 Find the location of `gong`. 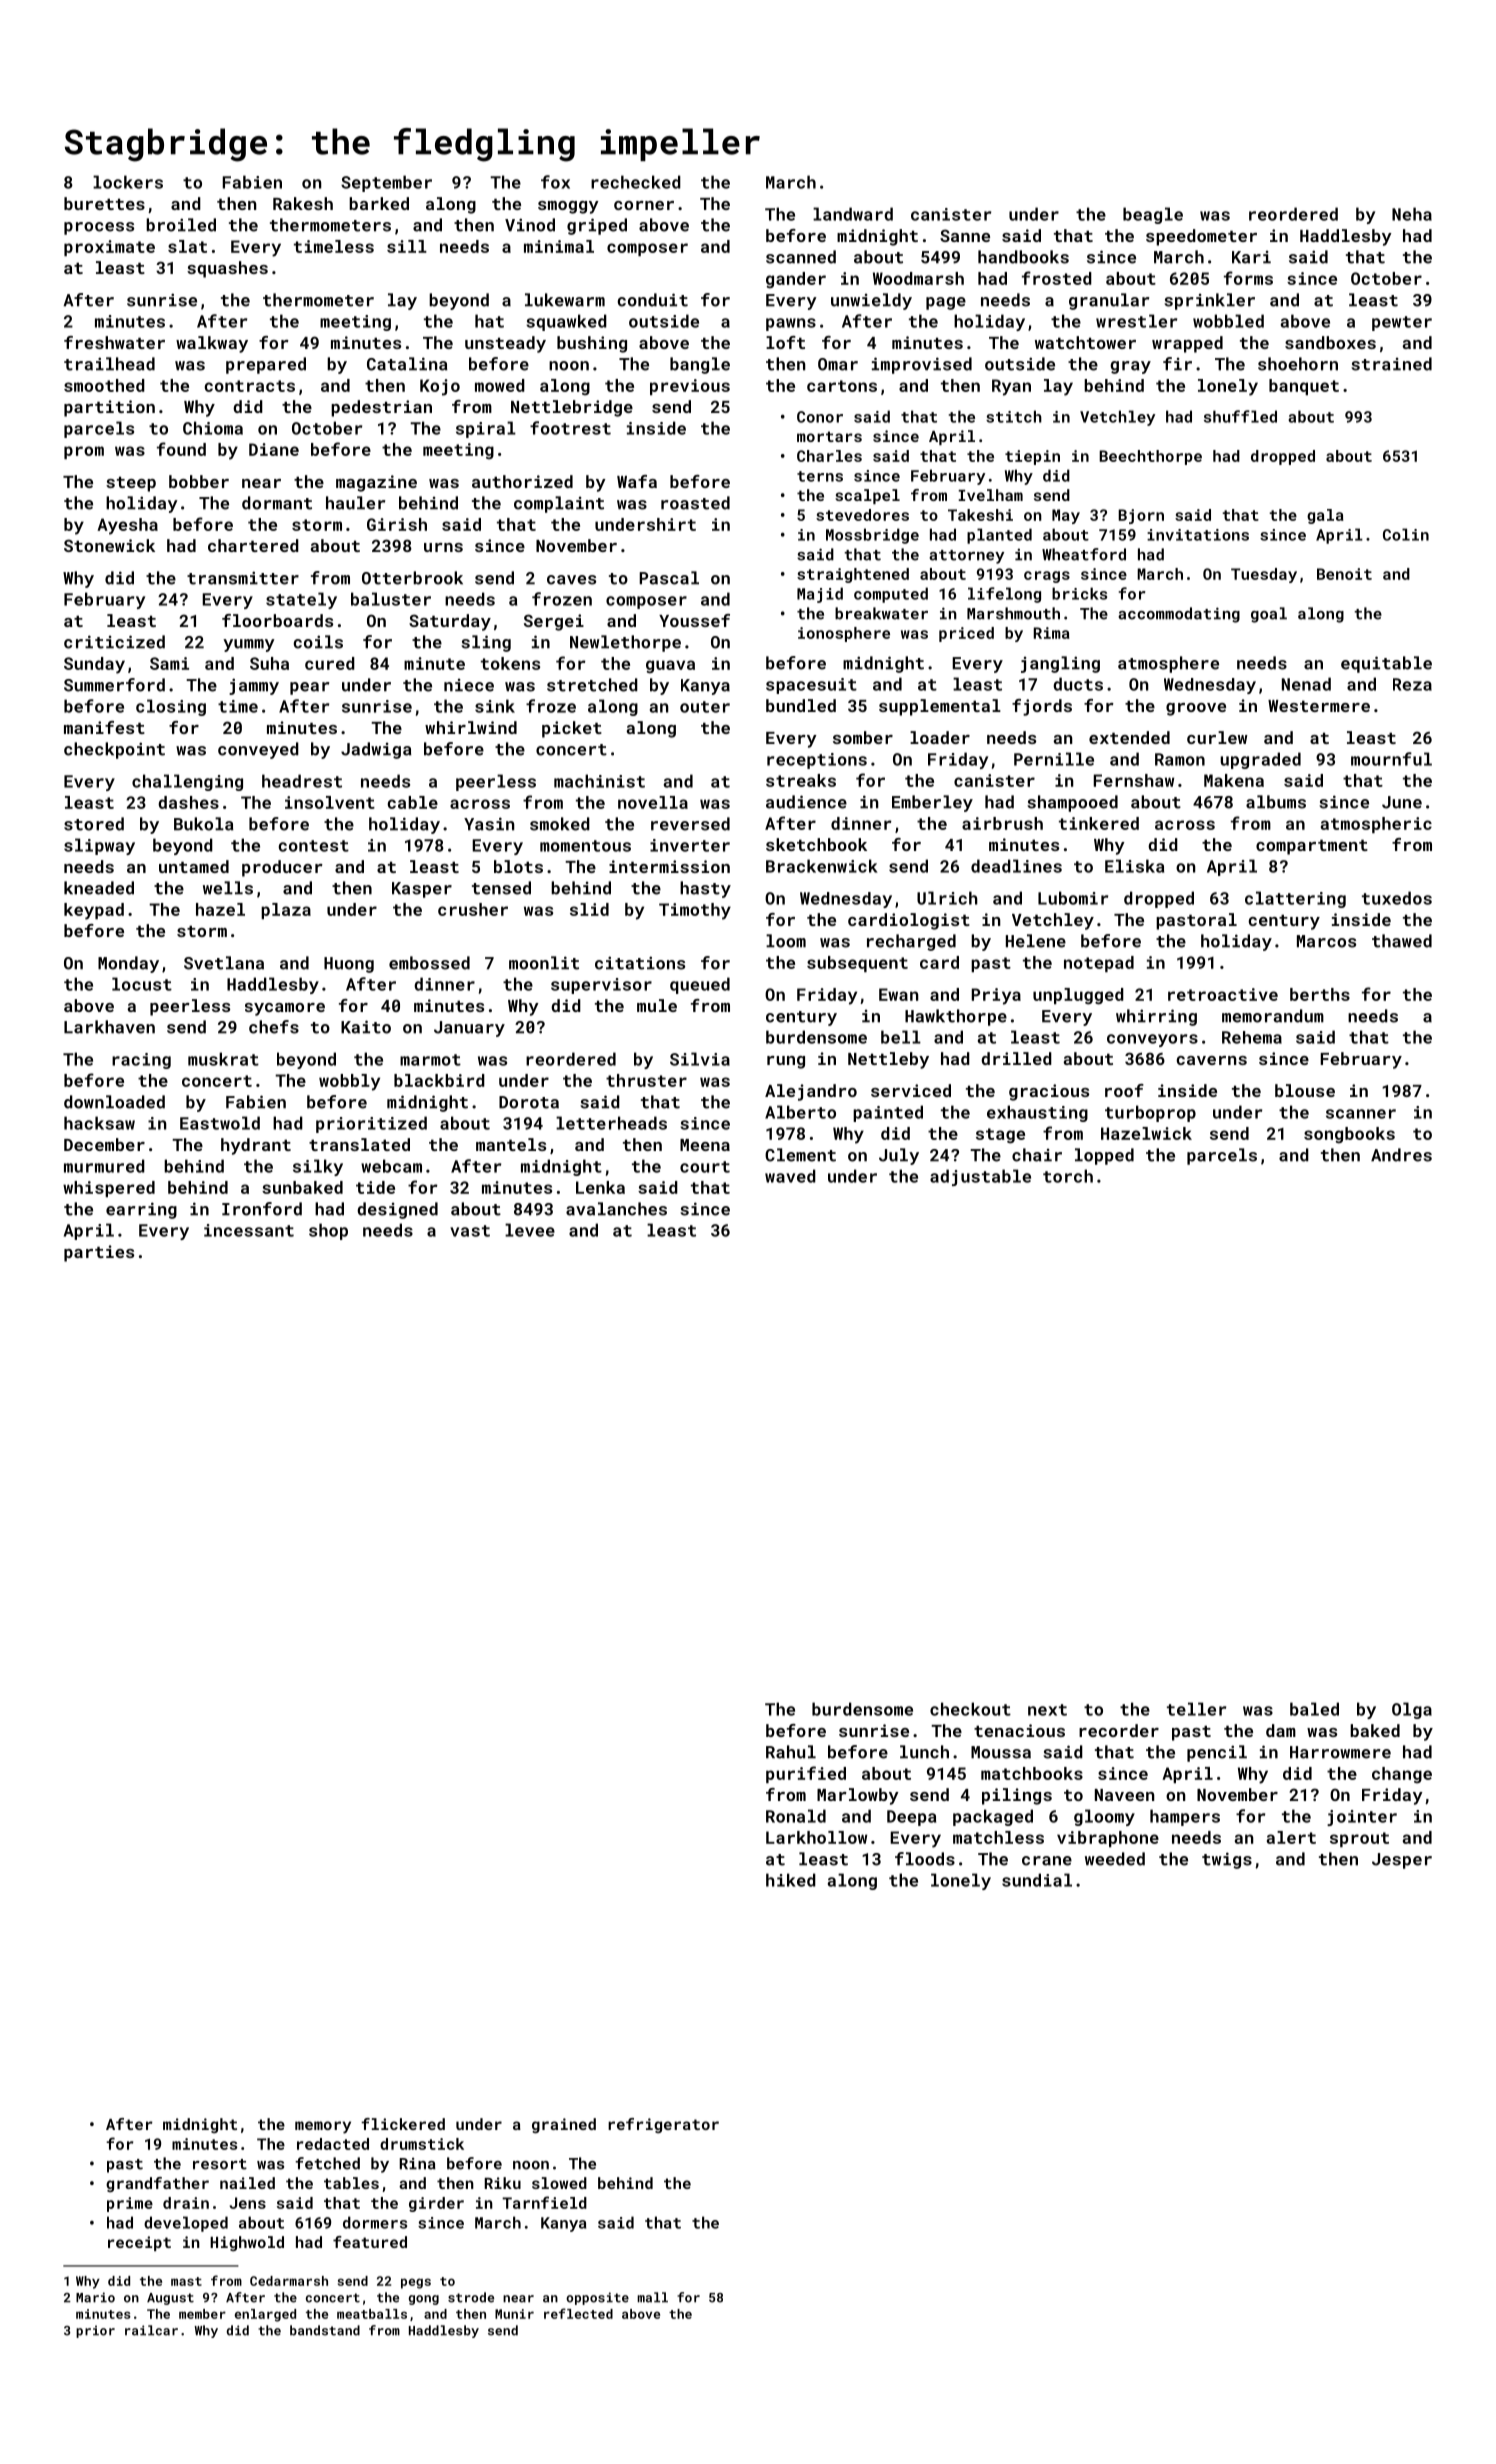

gong is located at coordinates (424, 2300).
